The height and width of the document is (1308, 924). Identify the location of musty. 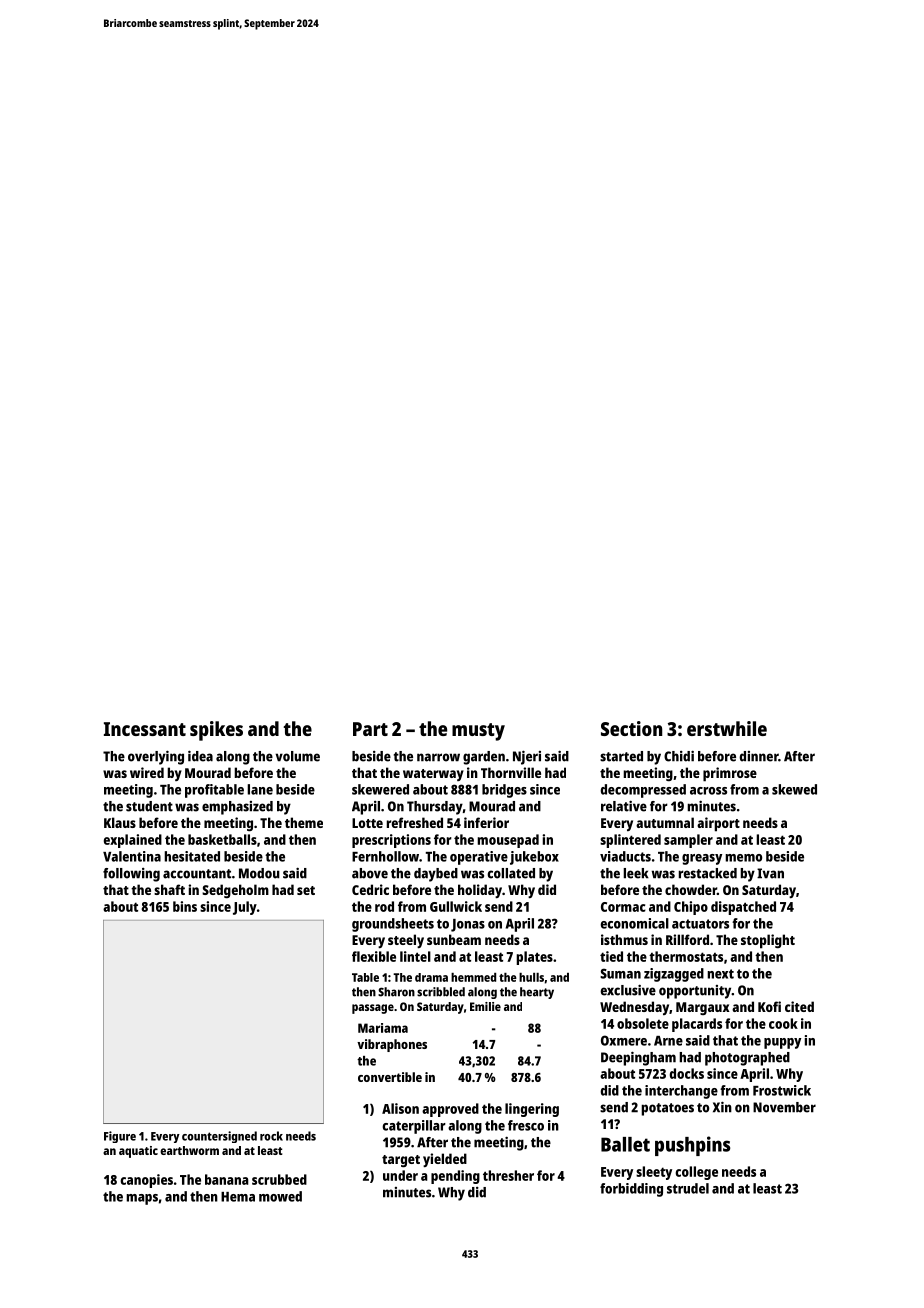
(478, 732).
